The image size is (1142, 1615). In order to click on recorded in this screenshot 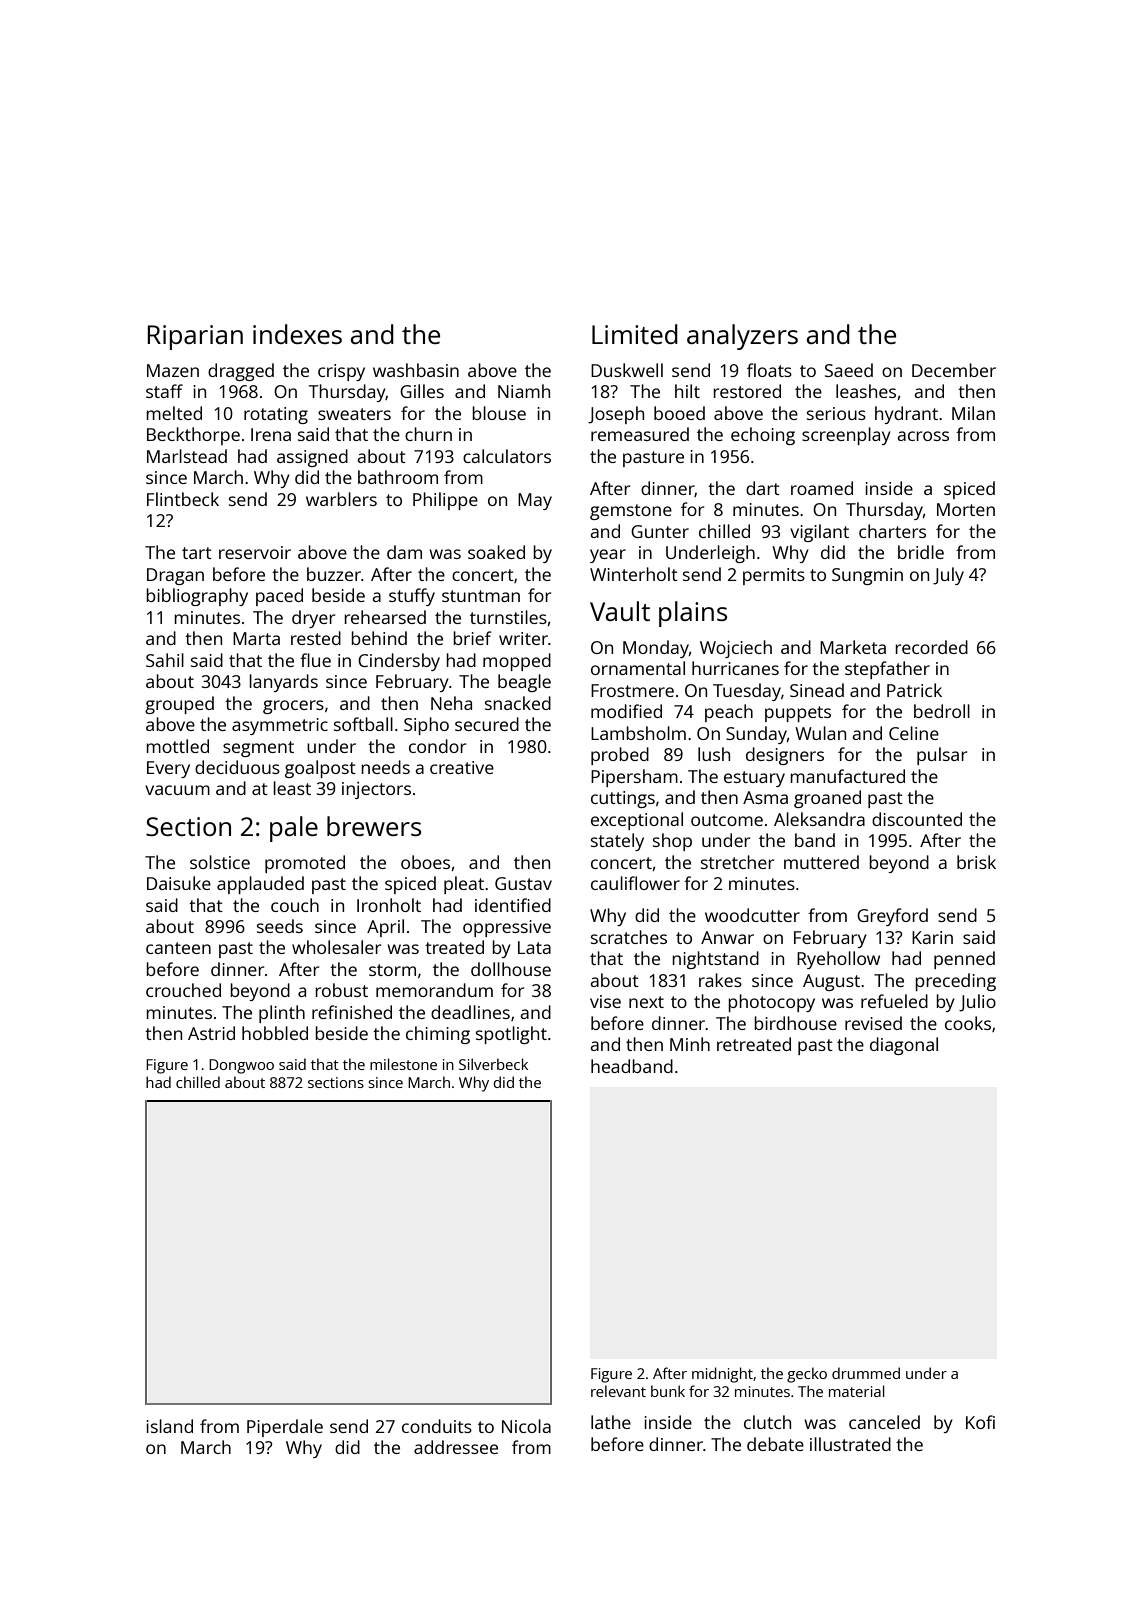, I will do `click(931, 647)`.
